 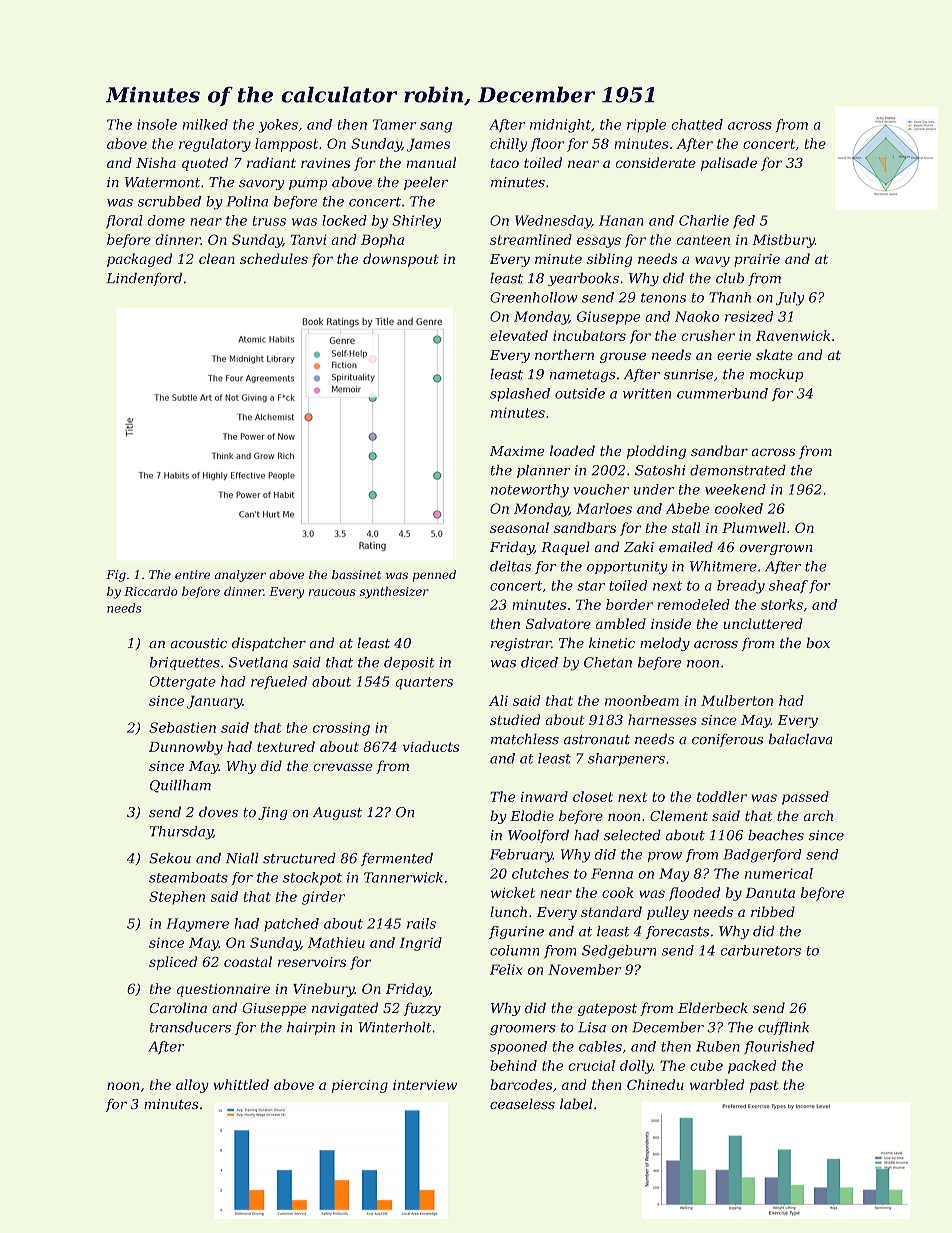 I want to click on Hanan, so click(x=621, y=220).
